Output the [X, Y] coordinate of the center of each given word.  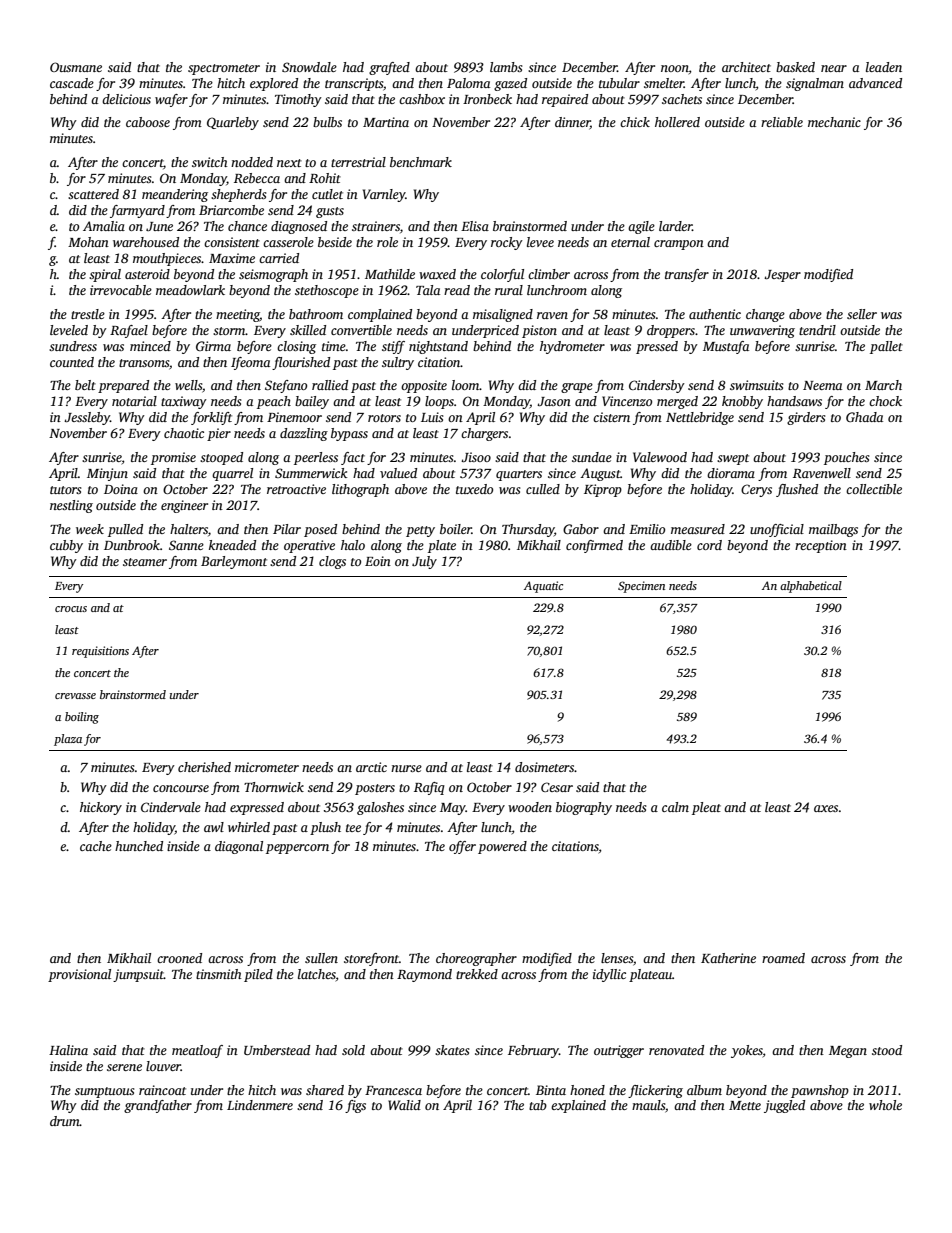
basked [795, 67]
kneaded [232, 545]
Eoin [378, 561]
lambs [506, 67]
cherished [204, 767]
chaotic [184, 433]
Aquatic [543, 587]
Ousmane [76, 67]
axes [826, 808]
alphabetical [811, 587]
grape [577, 388]
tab [538, 1105]
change [765, 315]
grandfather [158, 1106]
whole [885, 1105]
